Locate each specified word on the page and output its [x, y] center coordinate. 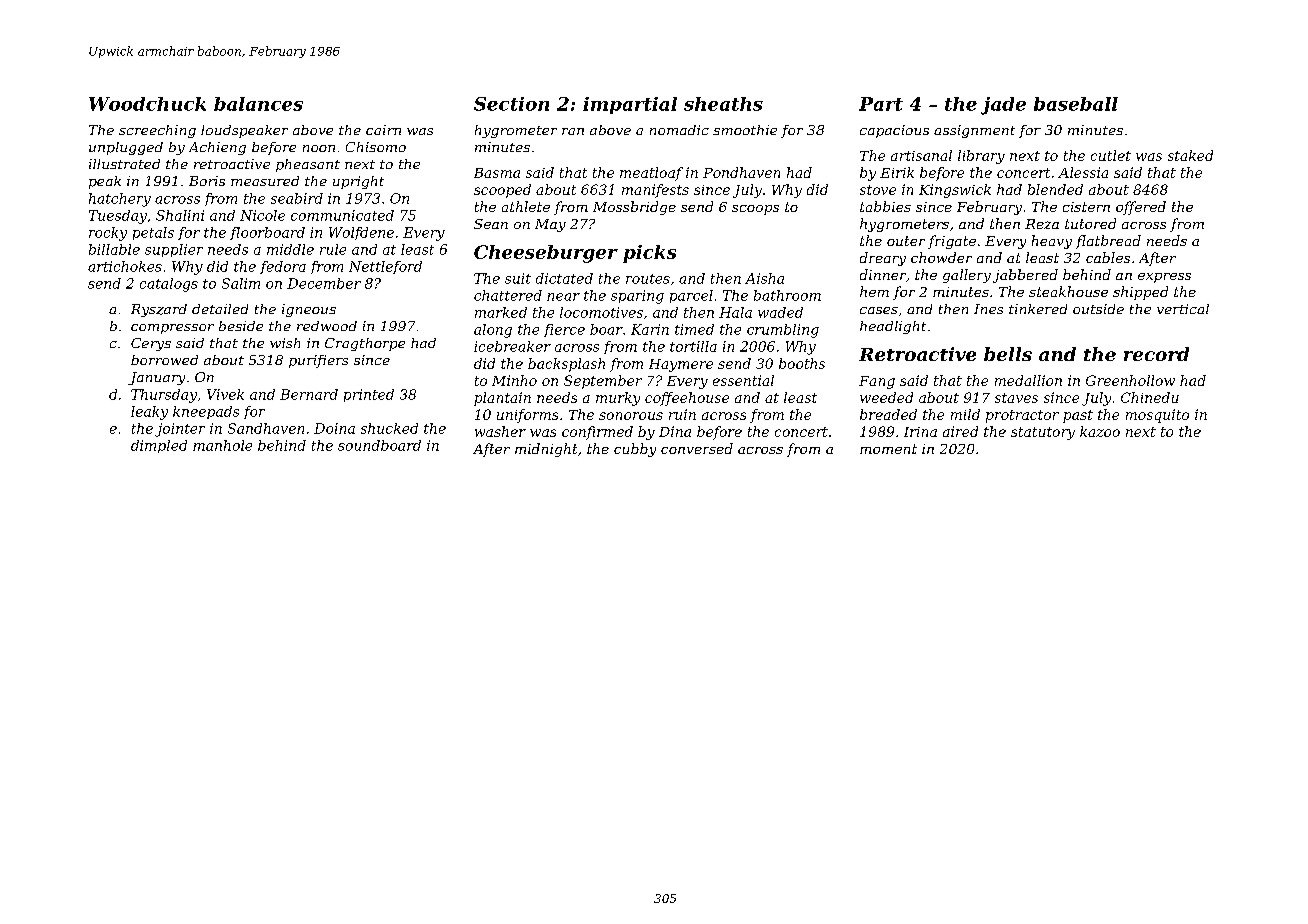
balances [258, 104]
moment [888, 449]
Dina [675, 431]
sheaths [723, 104]
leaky [149, 413]
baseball [1076, 104]
